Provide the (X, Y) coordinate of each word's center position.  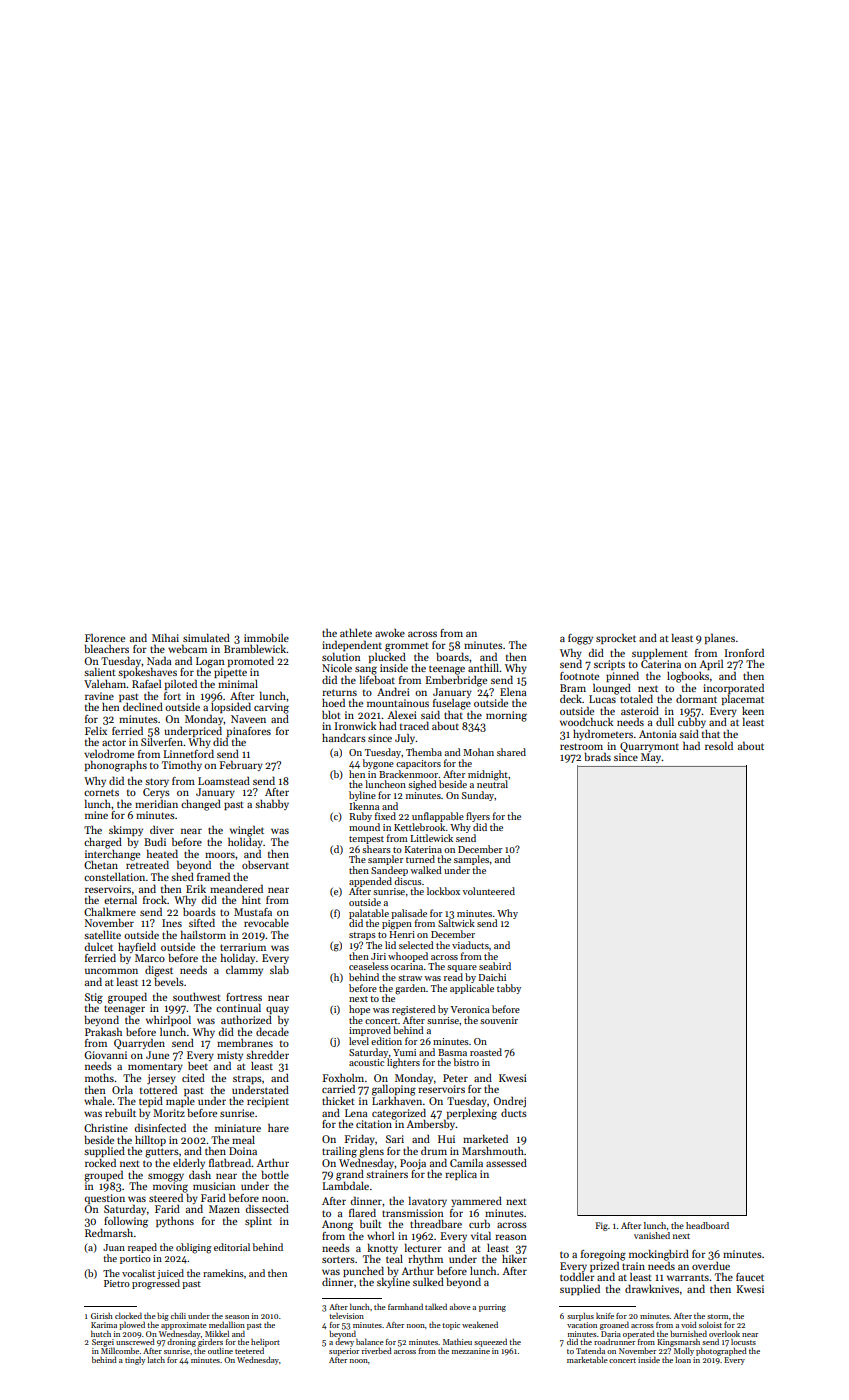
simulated (206, 637)
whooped (408, 957)
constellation (114, 876)
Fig (601, 1226)
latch (156, 1360)
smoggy (166, 1177)
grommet (407, 647)
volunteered (488, 891)
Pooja (413, 1164)
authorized (246, 1019)
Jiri (378, 956)
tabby (509, 989)
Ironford (744, 652)
